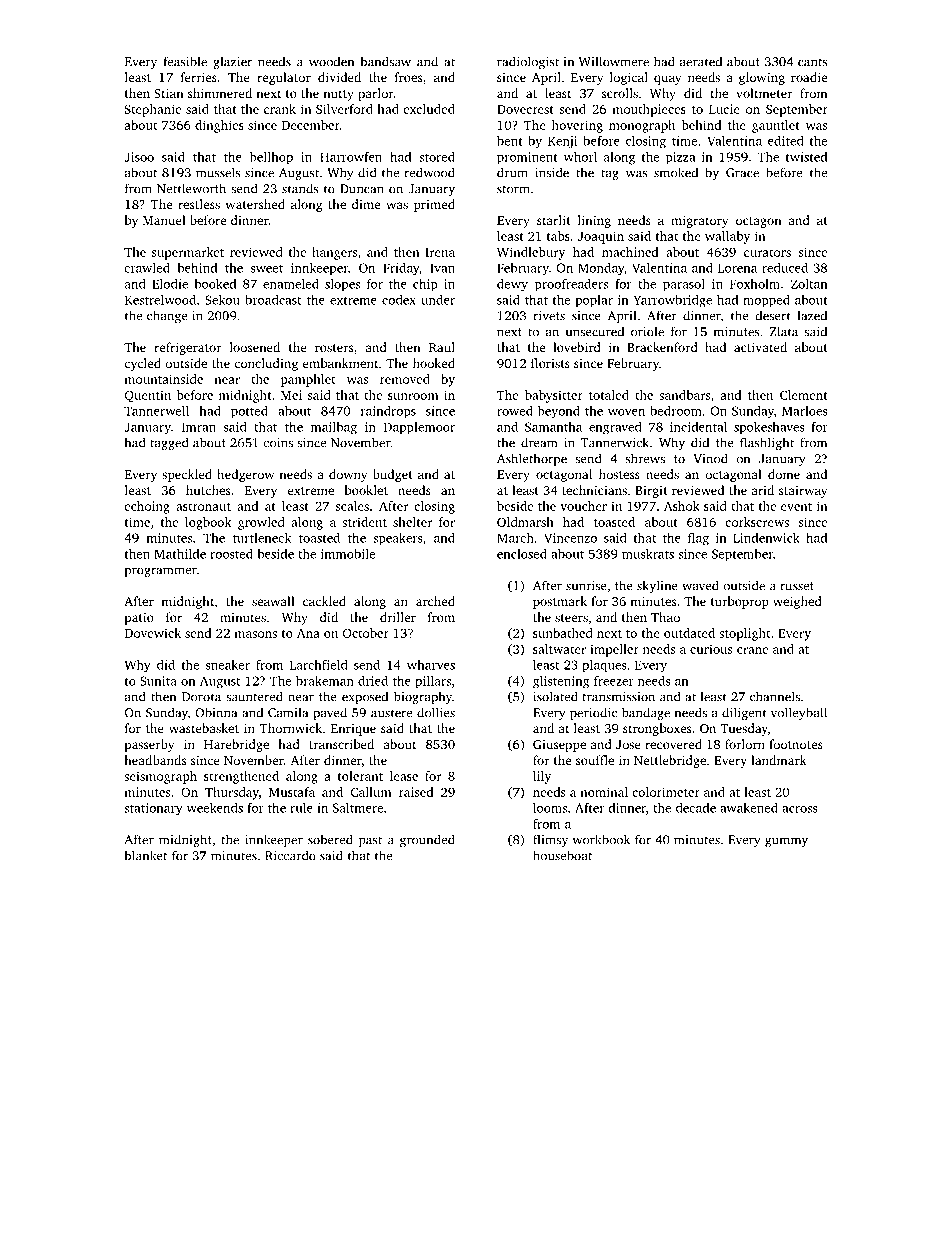 The height and width of the image is (1233, 952). What do you see at coordinates (665, 617) in the image?
I see `Thao` at bounding box center [665, 617].
